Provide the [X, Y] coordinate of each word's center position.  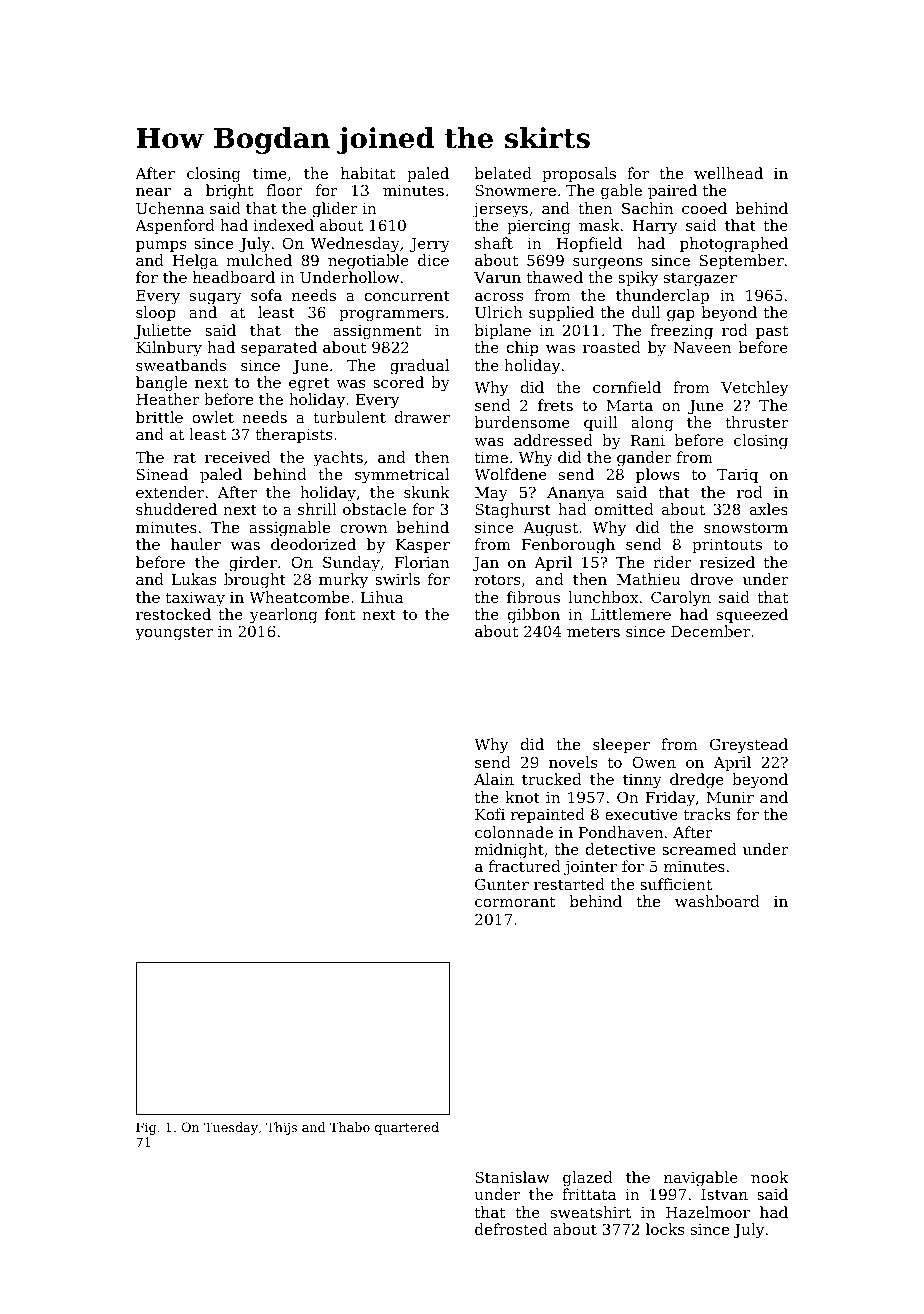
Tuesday [231, 1128]
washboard [717, 901]
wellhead [728, 173]
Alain [494, 779]
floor [285, 190]
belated [503, 173]
